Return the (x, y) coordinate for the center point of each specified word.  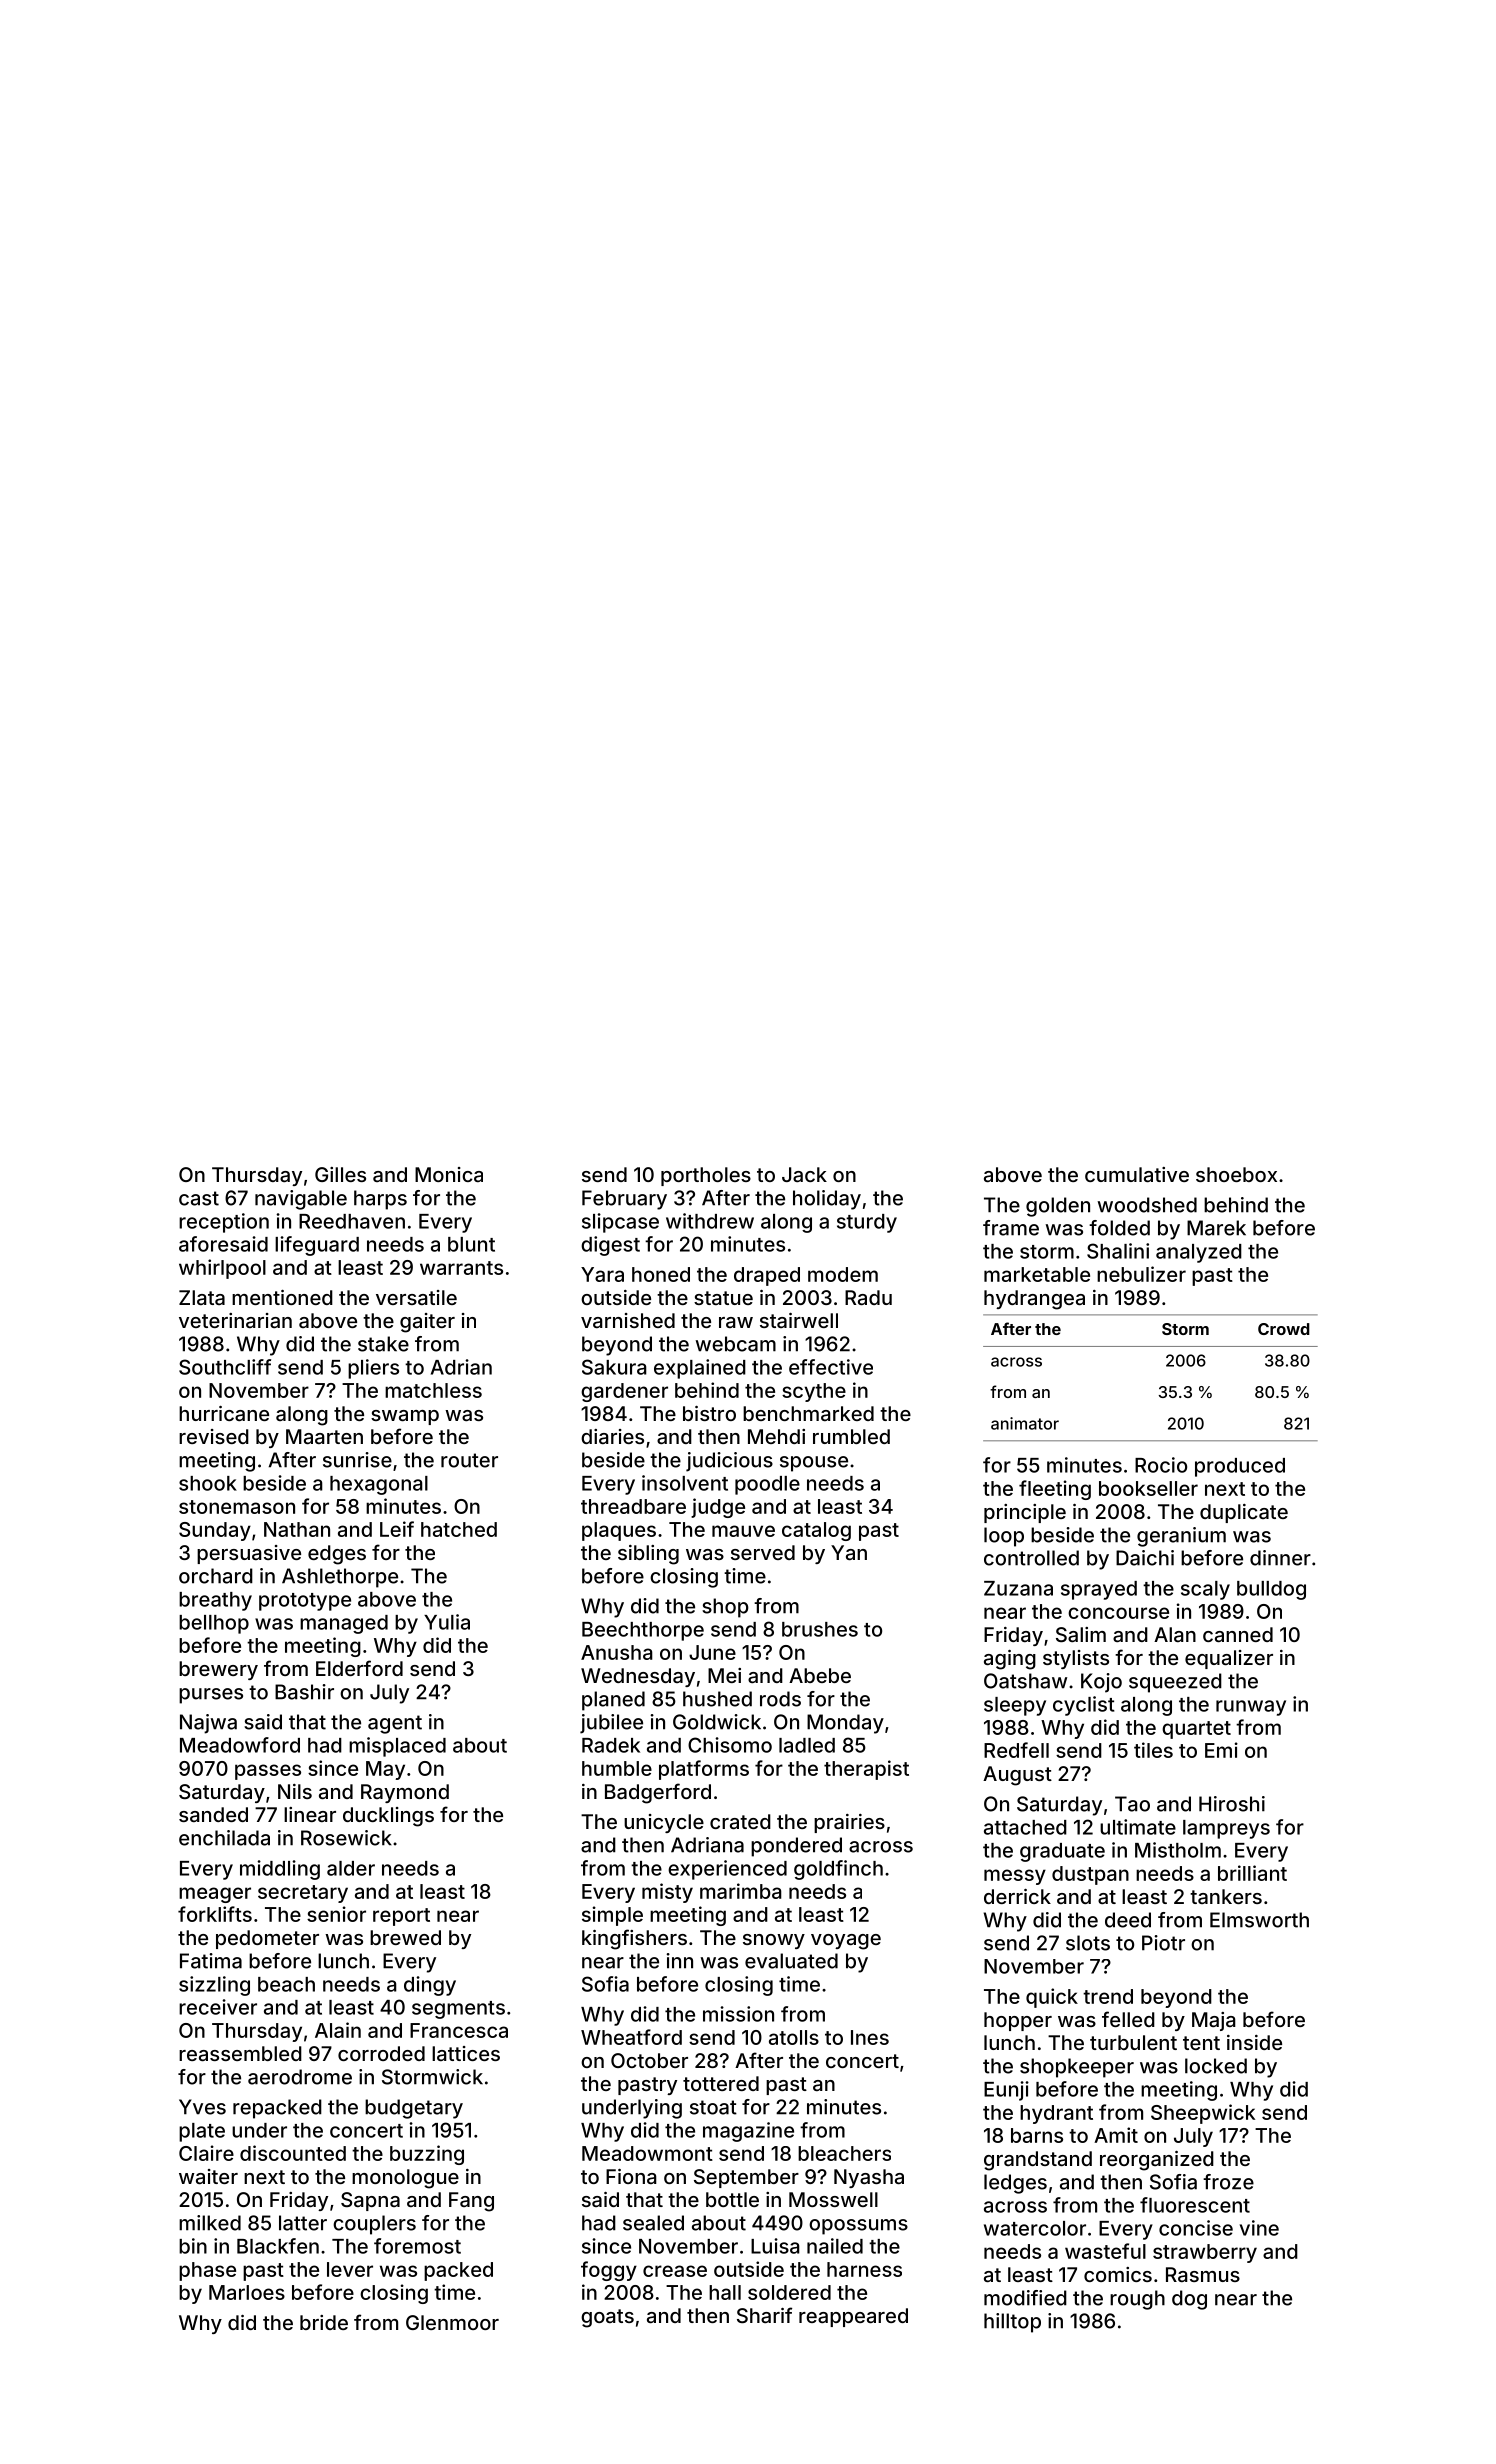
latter (303, 2223)
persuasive (249, 1554)
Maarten (324, 1436)
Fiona (631, 2176)
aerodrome (300, 2077)
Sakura (614, 1367)
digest (610, 1246)
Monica (449, 1174)
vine (1259, 2228)
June (712, 1652)
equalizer (1229, 1659)
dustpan (1090, 1875)
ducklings (388, 1817)
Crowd (1284, 1329)
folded (1119, 1228)
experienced (727, 1870)
